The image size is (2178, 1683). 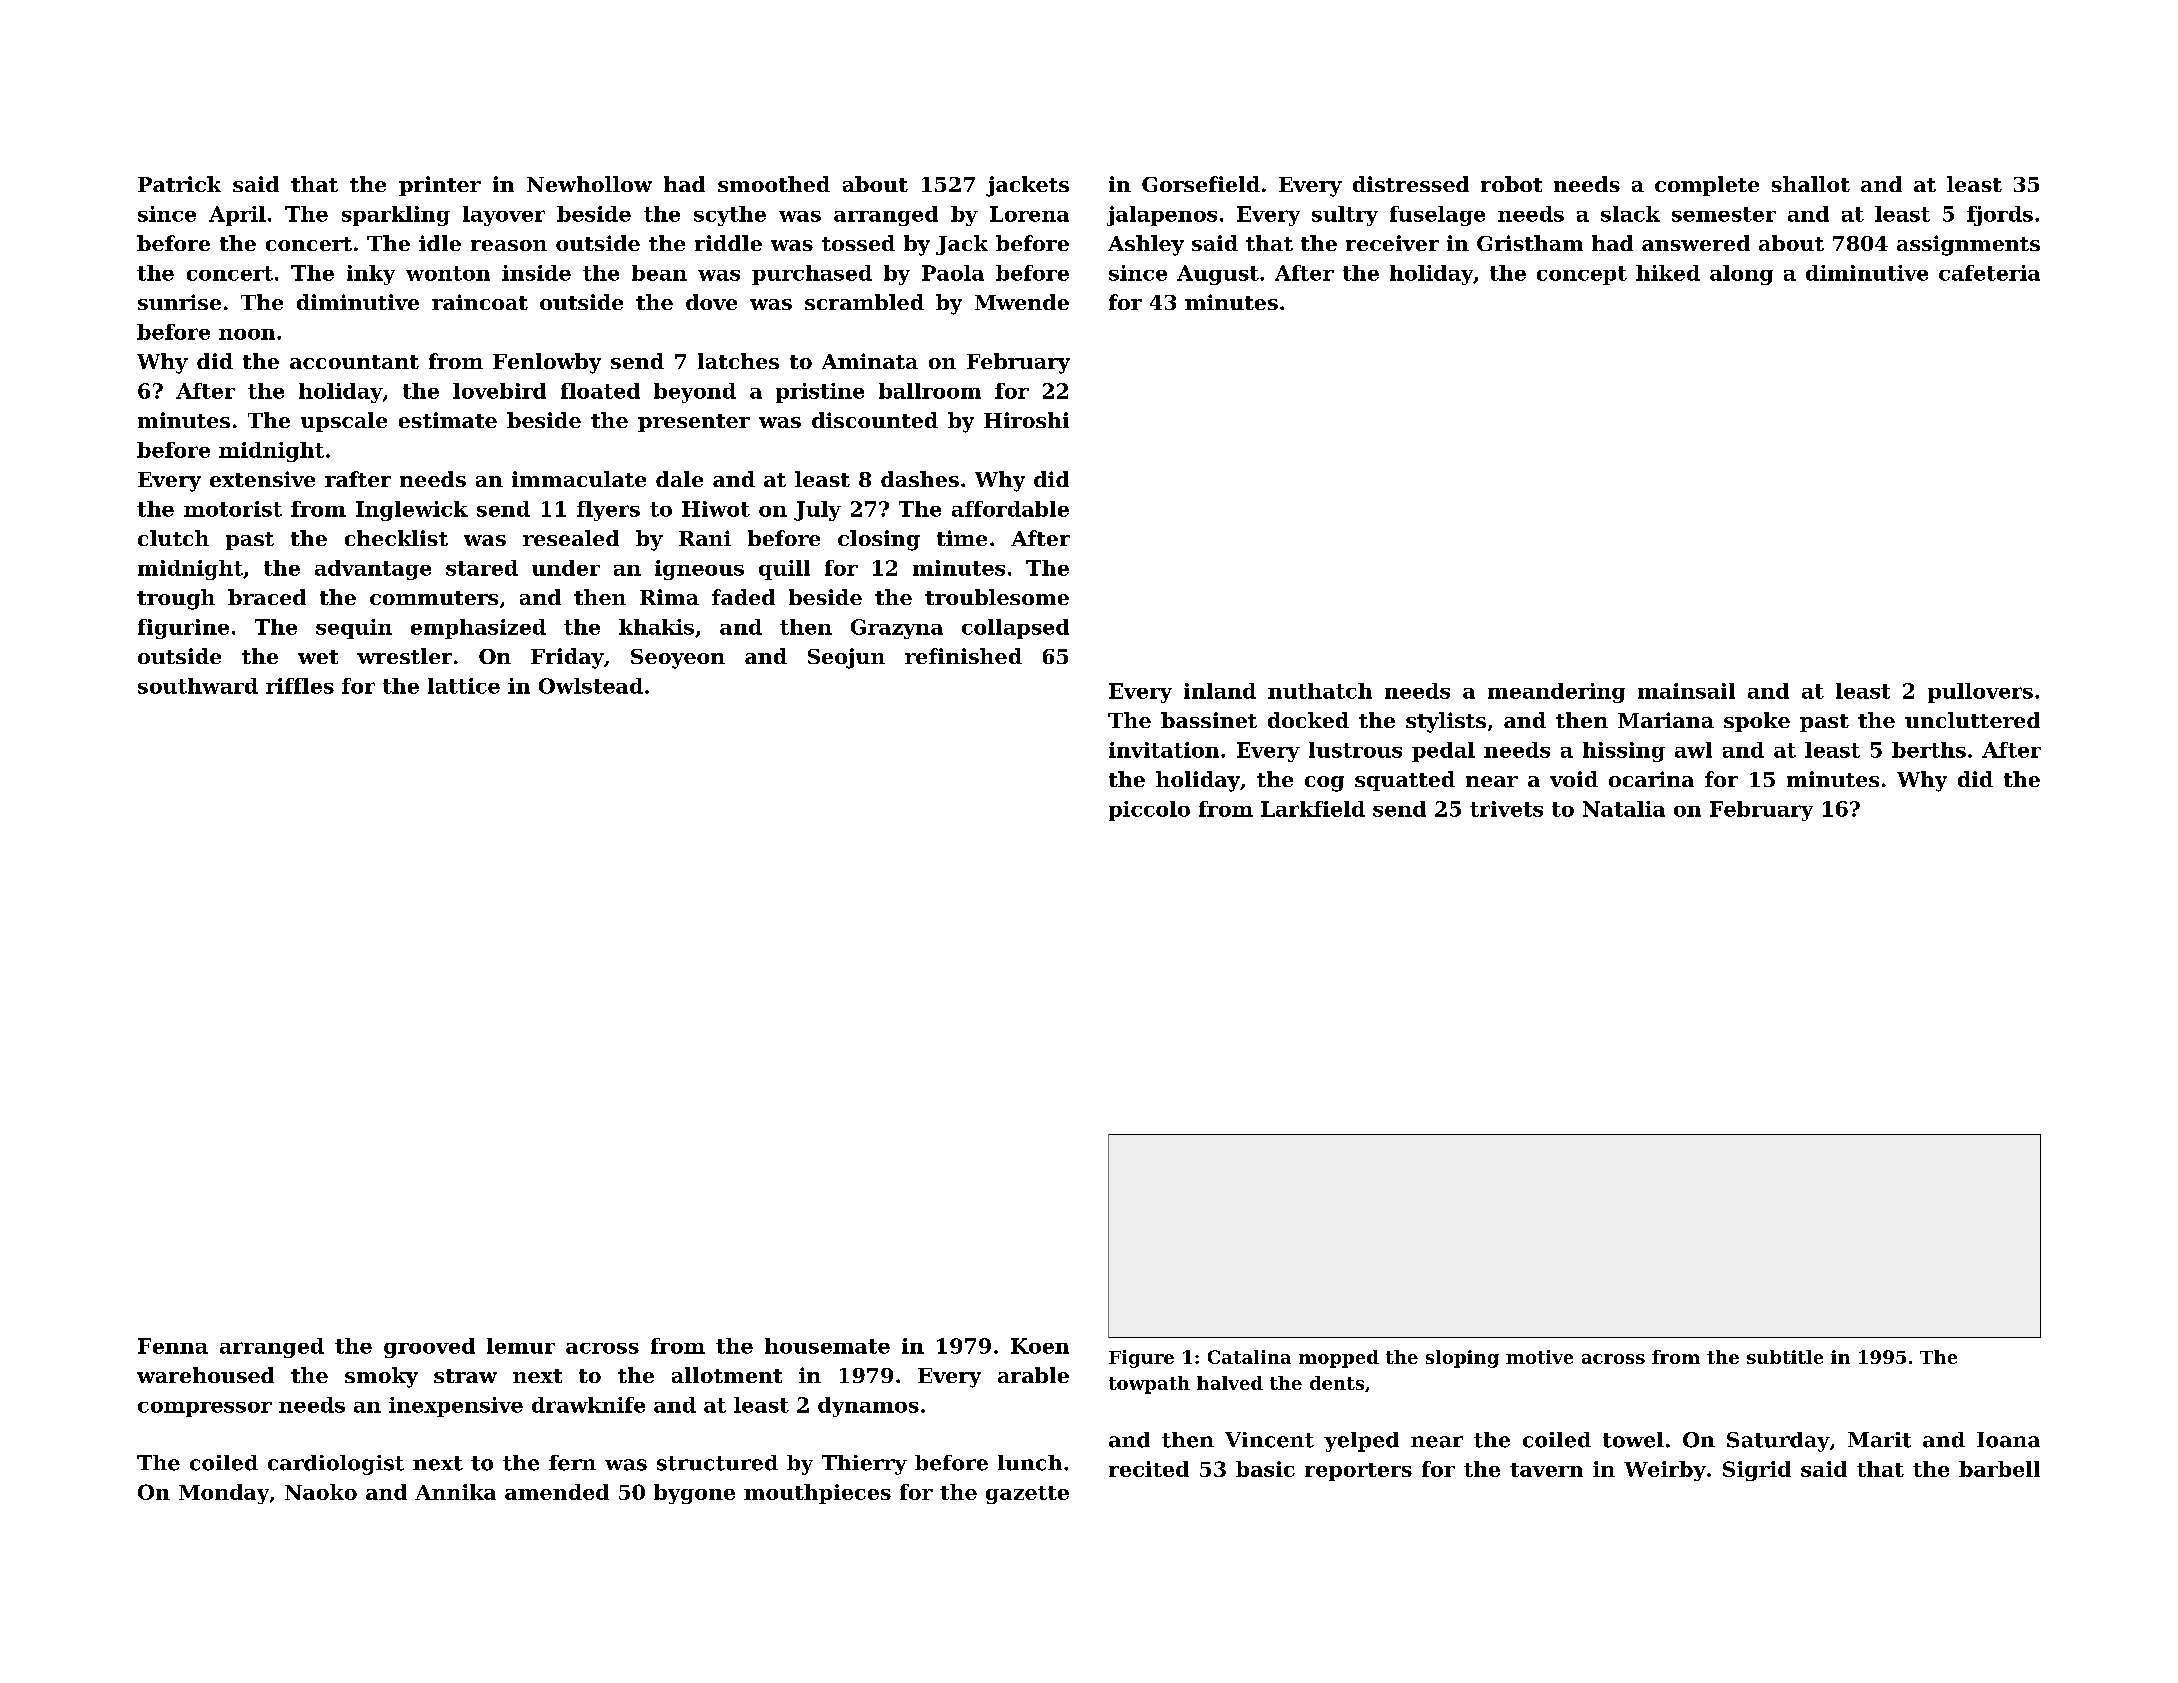 What do you see at coordinates (247, 334) in the screenshot?
I see `noon` at bounding box center [247, 334].
